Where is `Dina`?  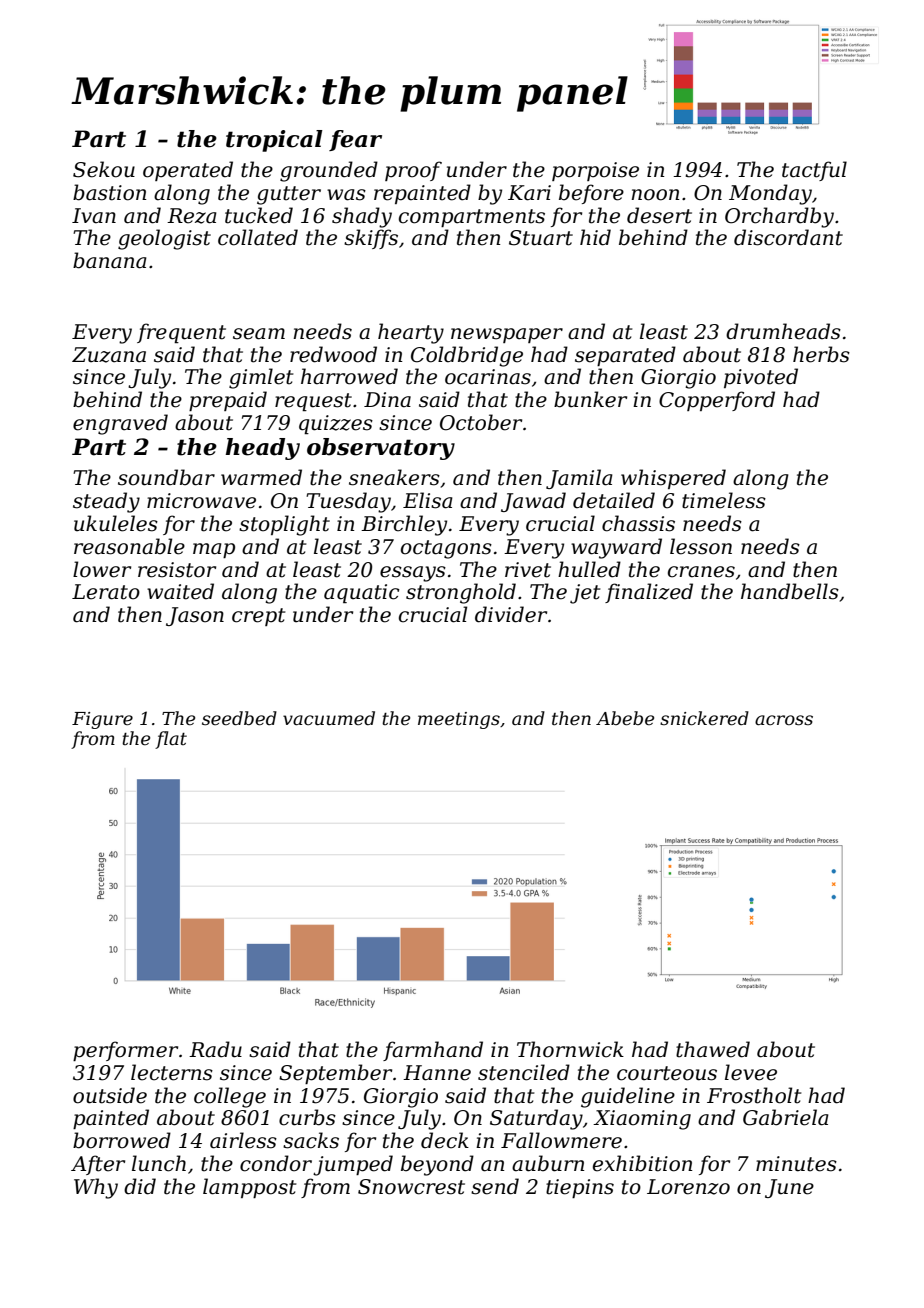
Dina is located at coordinates (387, 400).
